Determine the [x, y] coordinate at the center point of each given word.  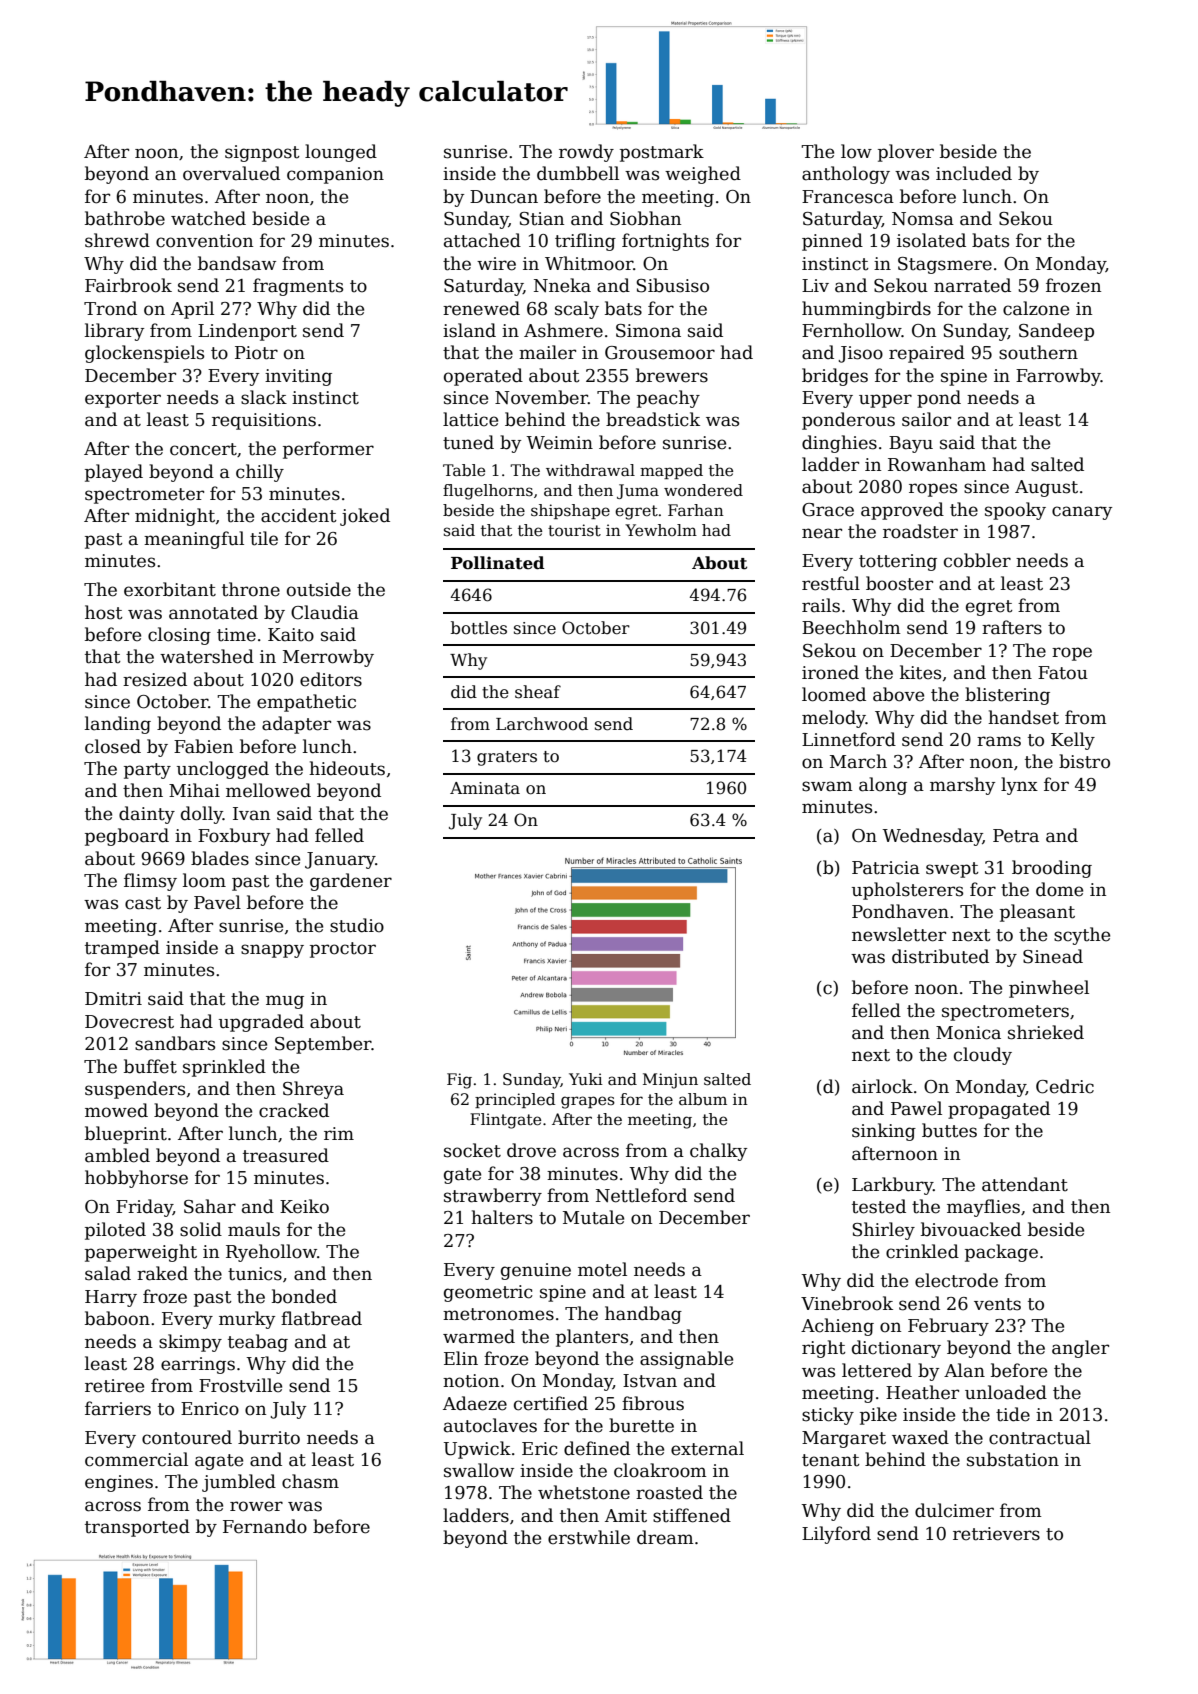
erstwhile [589, 1537]
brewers [672, 375]
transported [137, 1528]
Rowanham [937, 464]
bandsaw [237, 263]
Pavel [217, 902]
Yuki [586, 1079]
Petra [1016, 836]
